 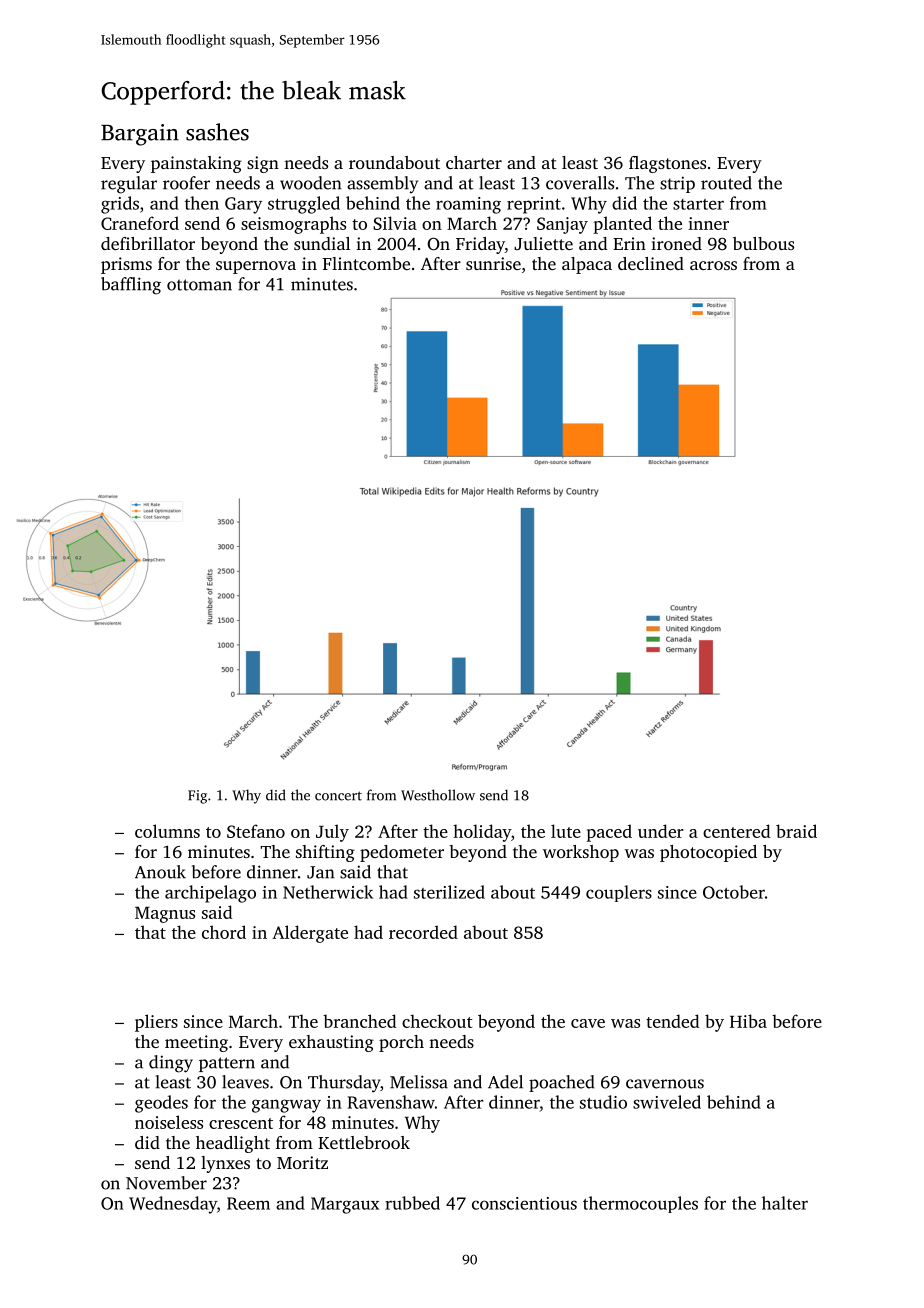 What do you see at coordinates (345, 1205) in the image?
I see `Margaux` at bounding box center [345, 1205].
